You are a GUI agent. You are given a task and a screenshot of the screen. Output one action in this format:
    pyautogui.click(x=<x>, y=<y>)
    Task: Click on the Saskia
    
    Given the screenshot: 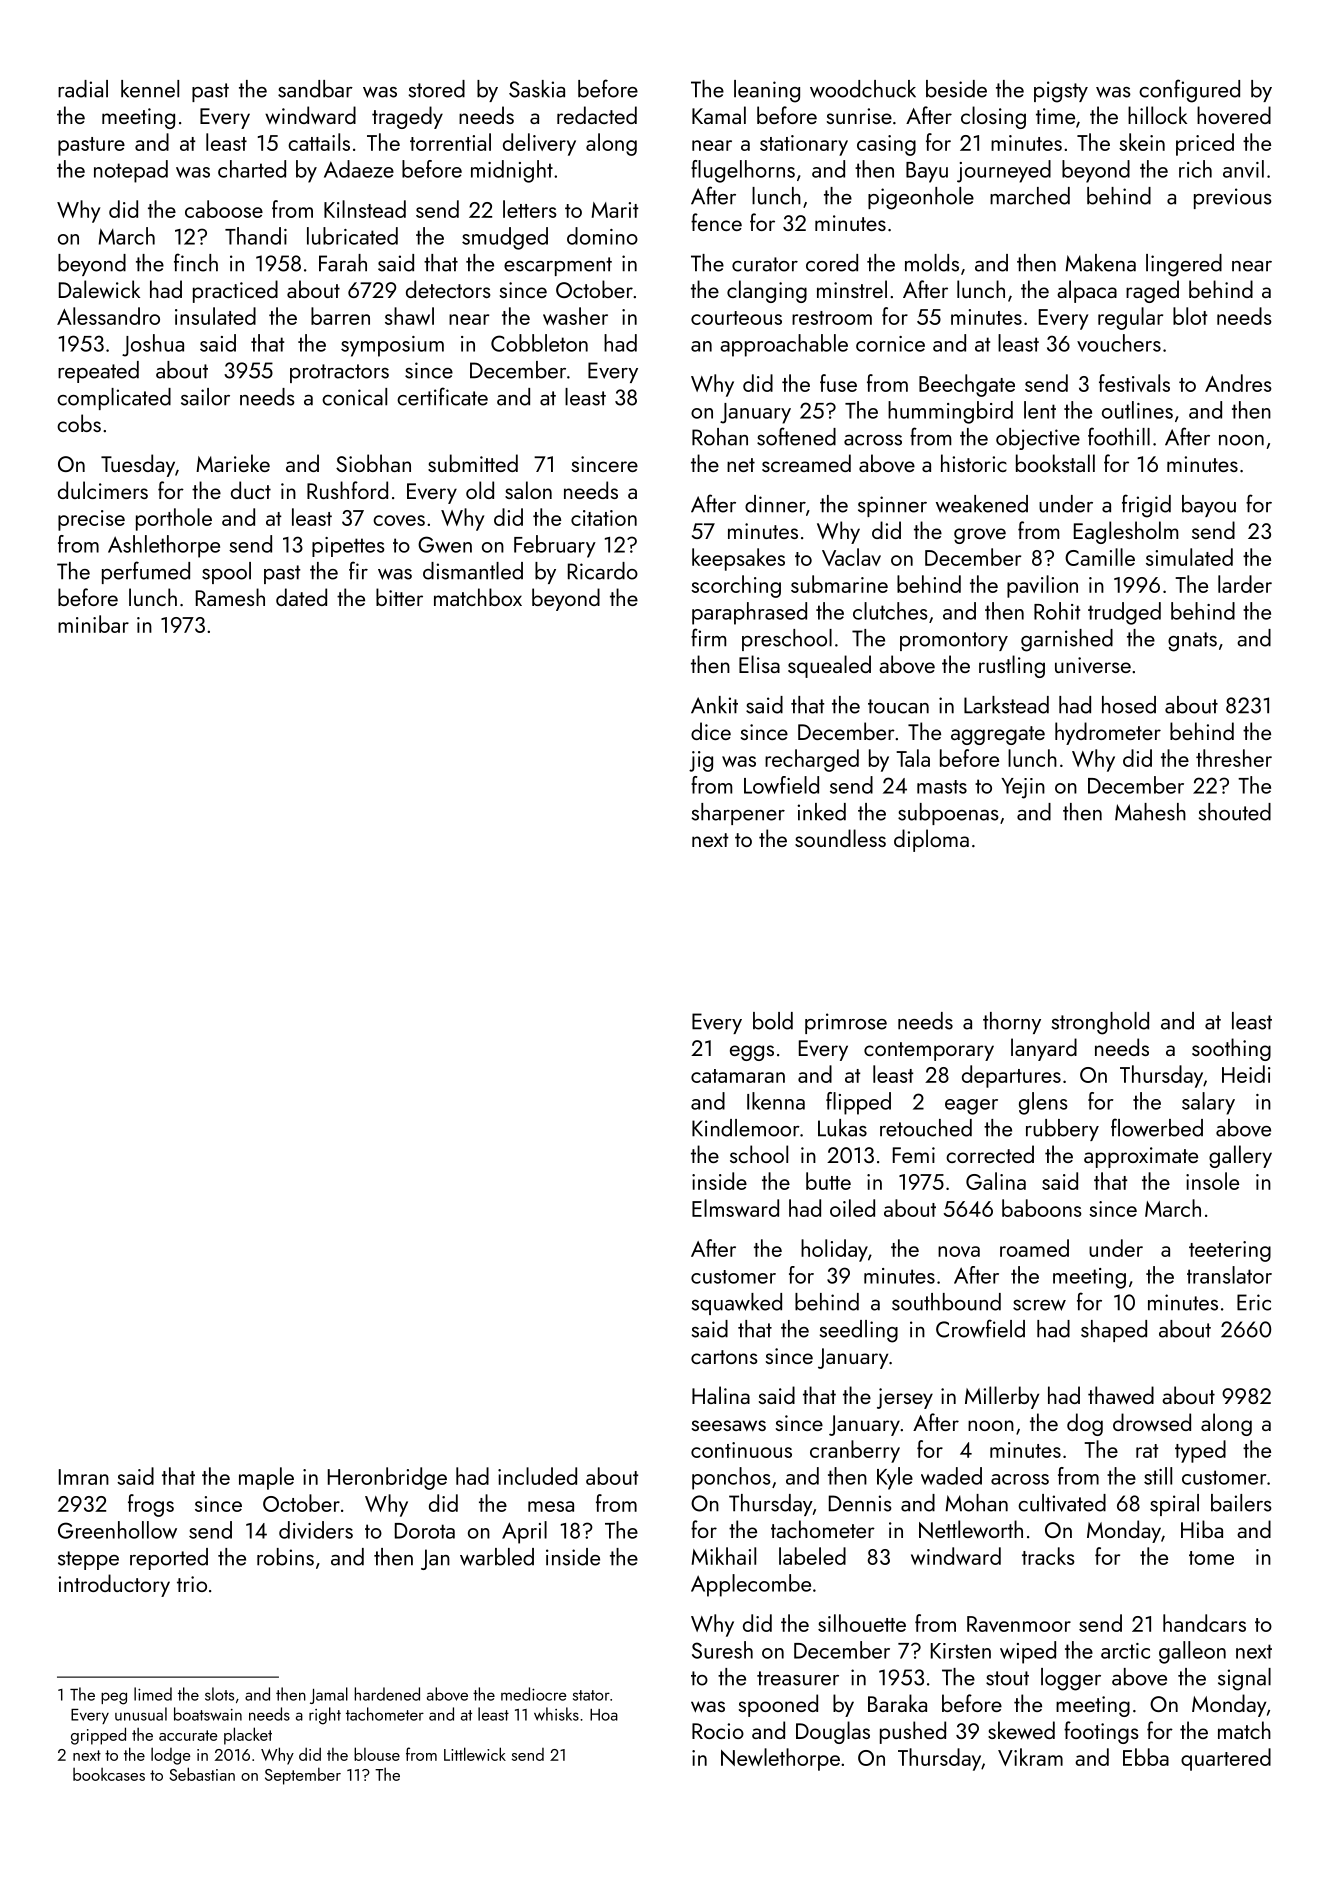 What is the action you would take?
    pyautogui.click(x=537, y=89)
